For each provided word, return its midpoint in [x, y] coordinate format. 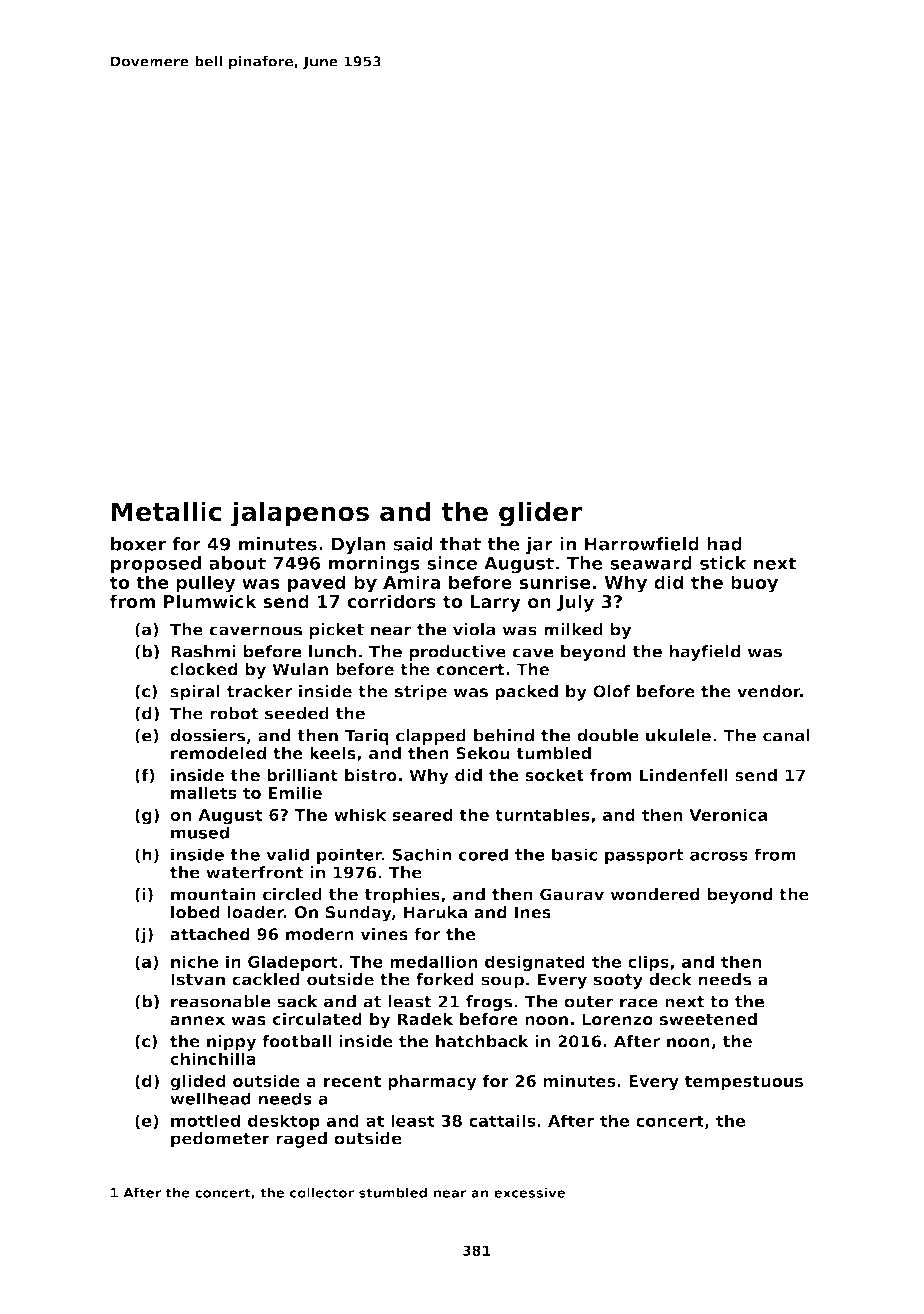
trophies [402, 896]
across [719, 856]
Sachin [422, 854]
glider [540, 514]
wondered [655, 894]
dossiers [207, 735]
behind [504, 735]
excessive [529, 1192]
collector [322, 1192]
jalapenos [300, 514]
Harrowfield [642, 544]
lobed [195, 912]
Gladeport [293, 963]
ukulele [678, 735]
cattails [502, 1120]
